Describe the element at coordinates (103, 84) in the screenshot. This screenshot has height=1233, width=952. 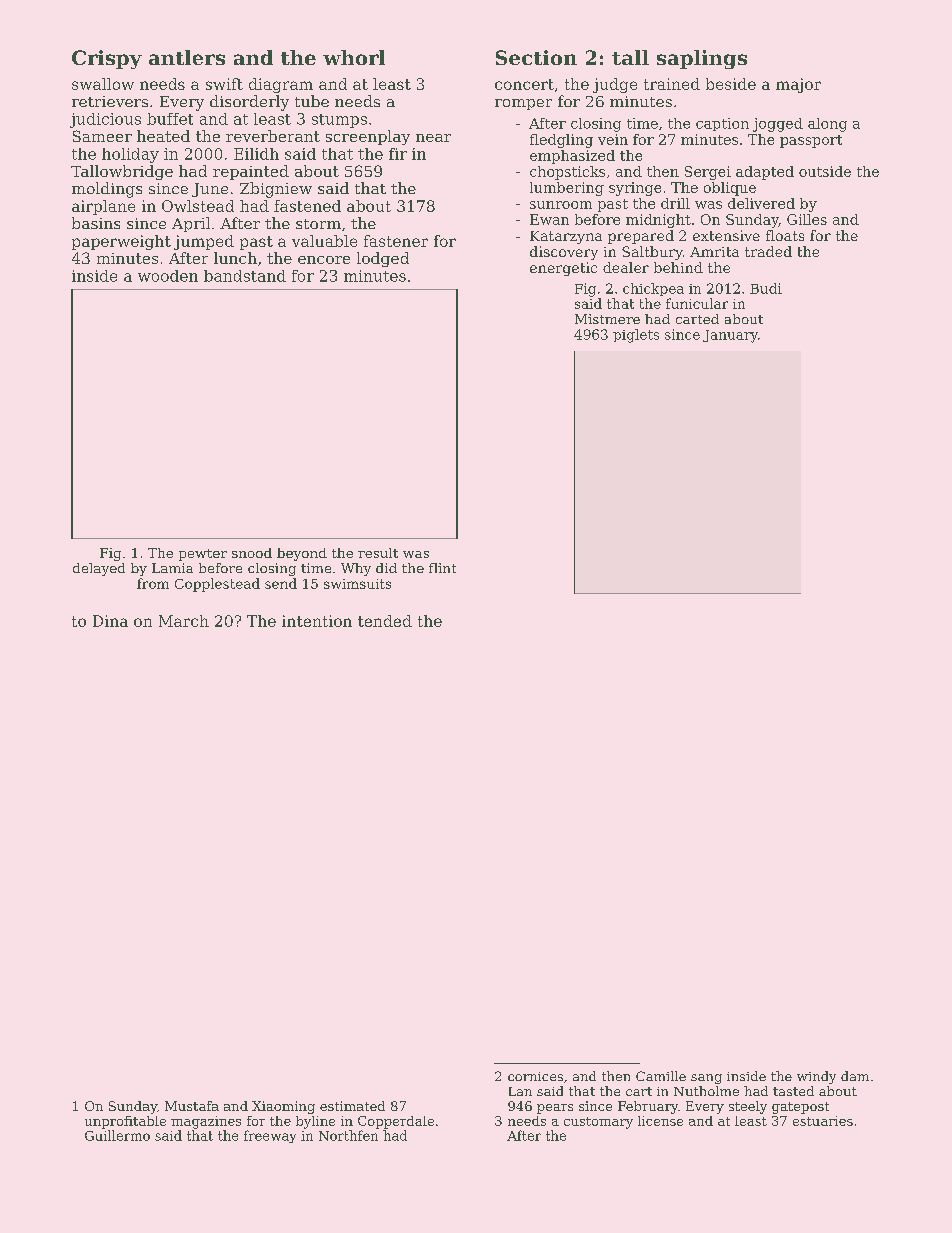
I see `swallow` at that location.
